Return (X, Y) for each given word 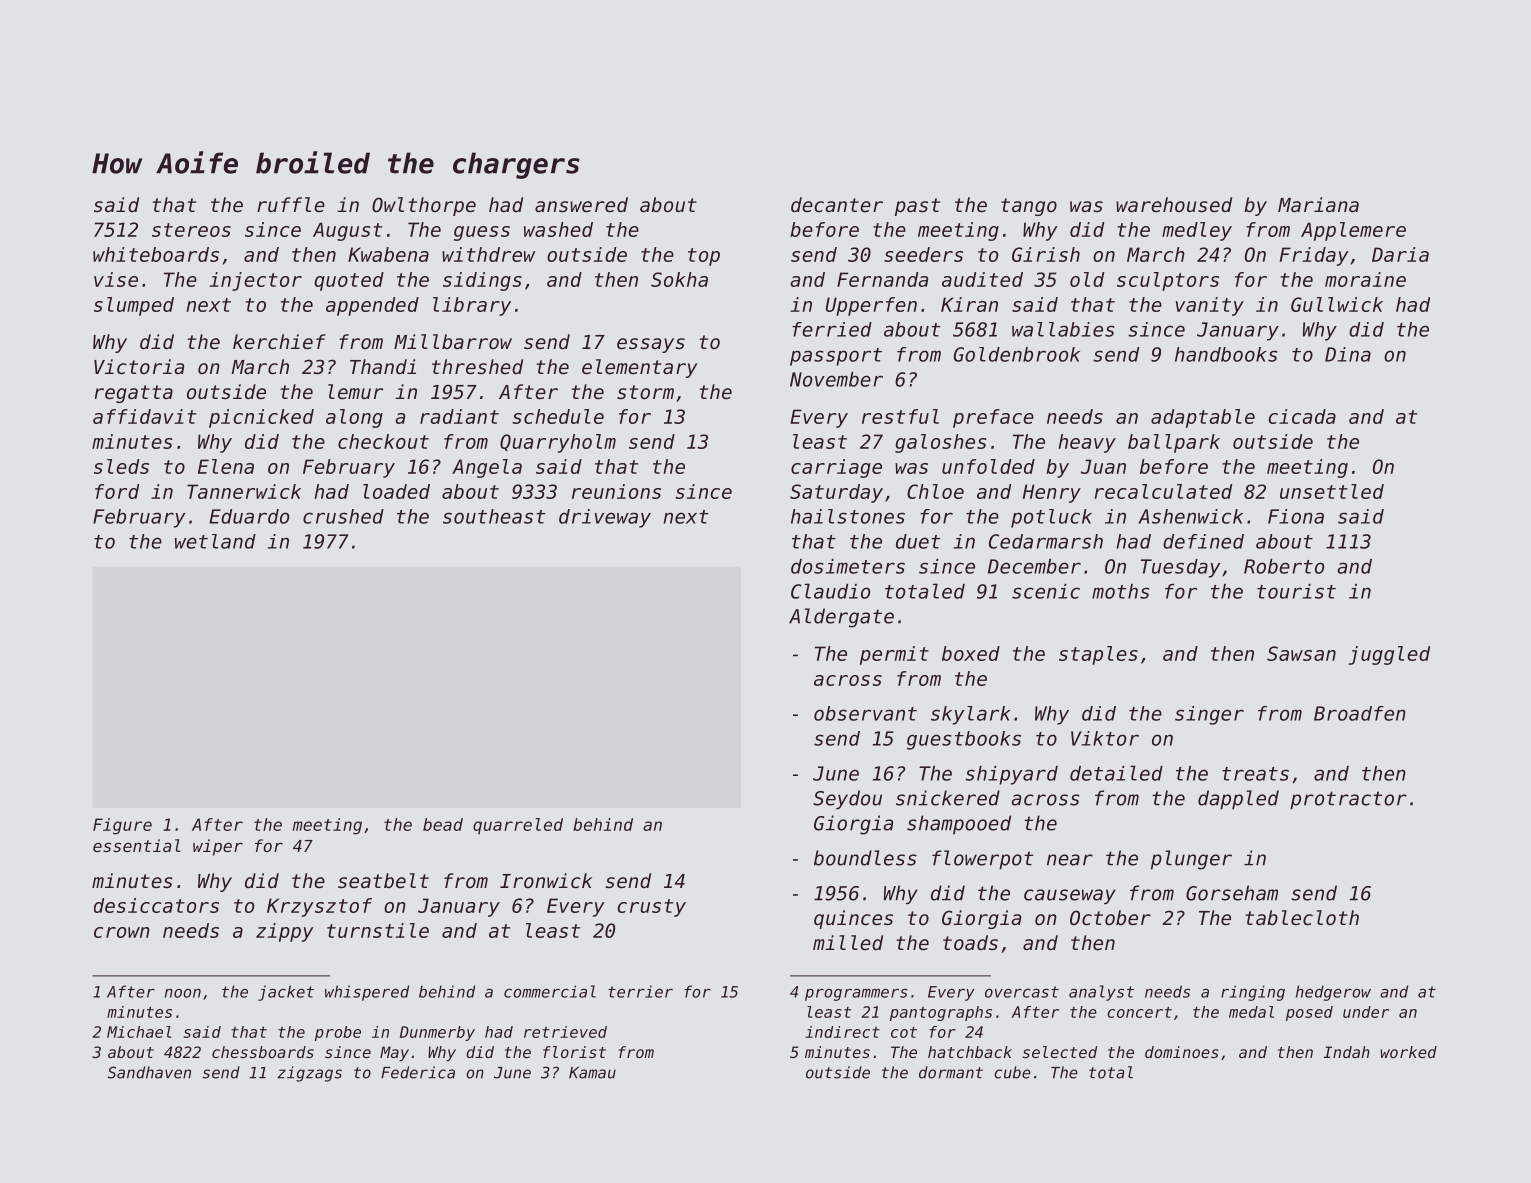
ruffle (291, 205)
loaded (396, 491)
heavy (1087, 443)
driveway (605, 518)
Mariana (1318, 204)
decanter (837, 205)
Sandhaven (149, 1072)
